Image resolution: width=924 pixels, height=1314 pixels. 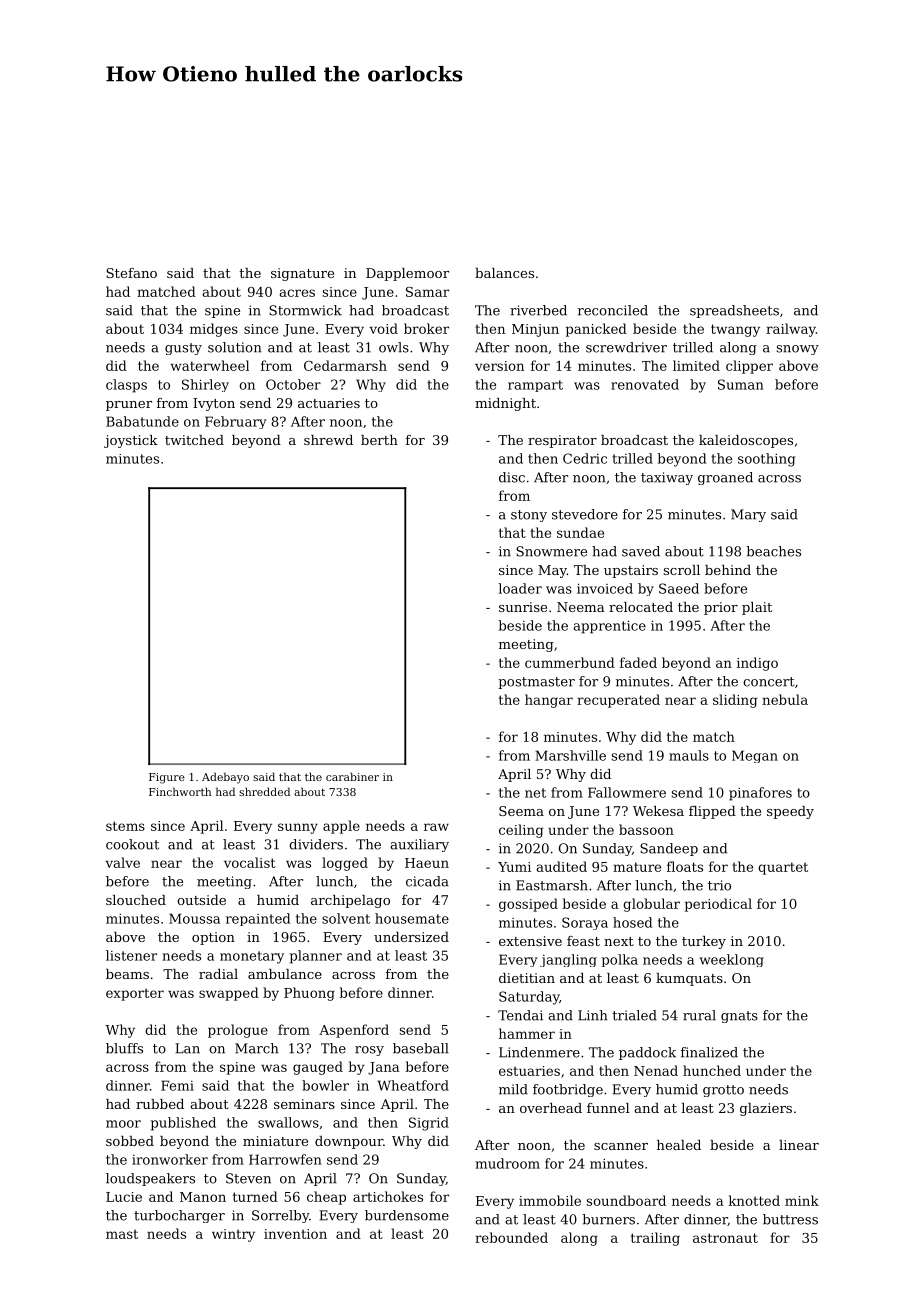 I want to click on clasps, so click(x=126, y=386).
